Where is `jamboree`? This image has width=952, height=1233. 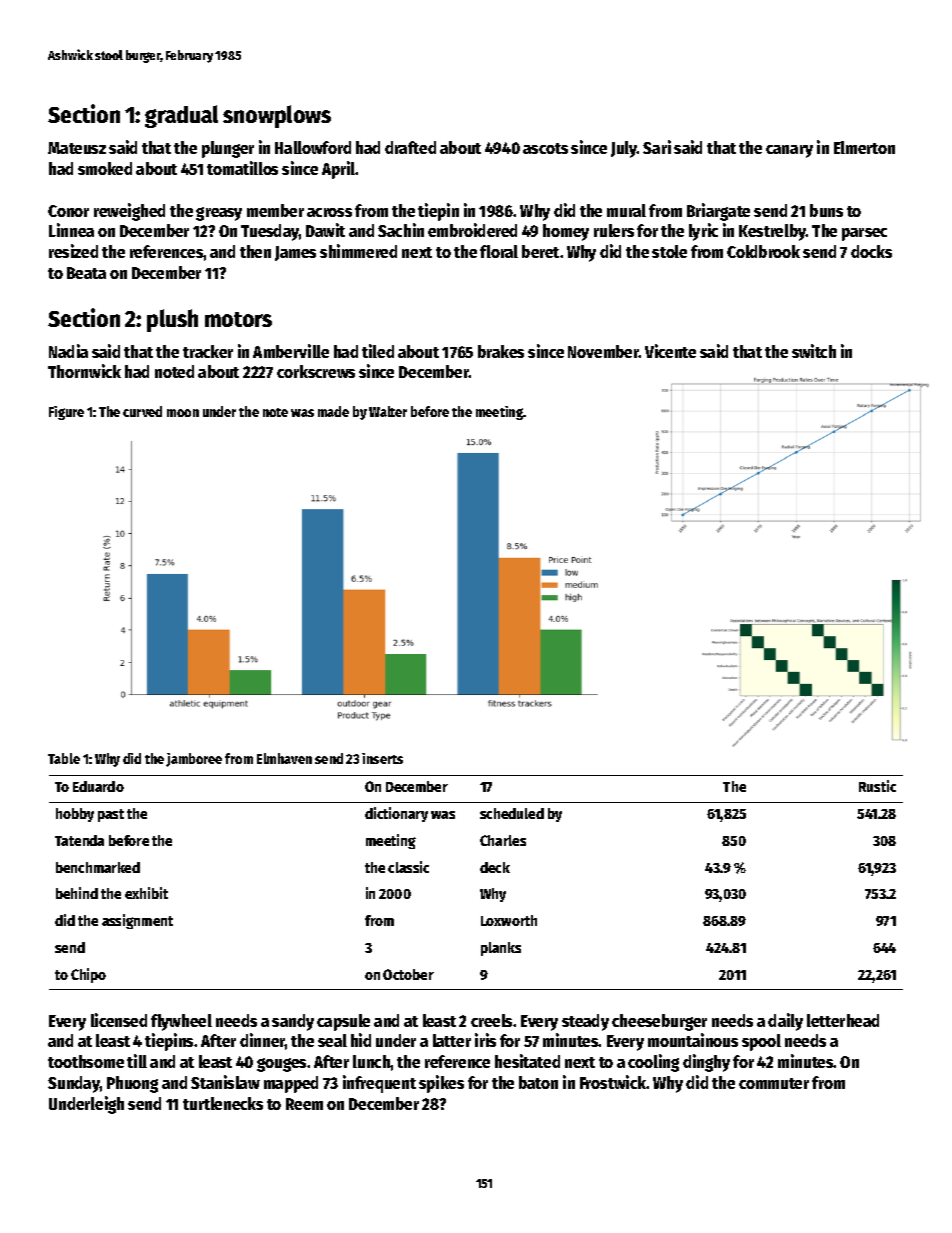
jamboree is located at coordinates (194, 760).
